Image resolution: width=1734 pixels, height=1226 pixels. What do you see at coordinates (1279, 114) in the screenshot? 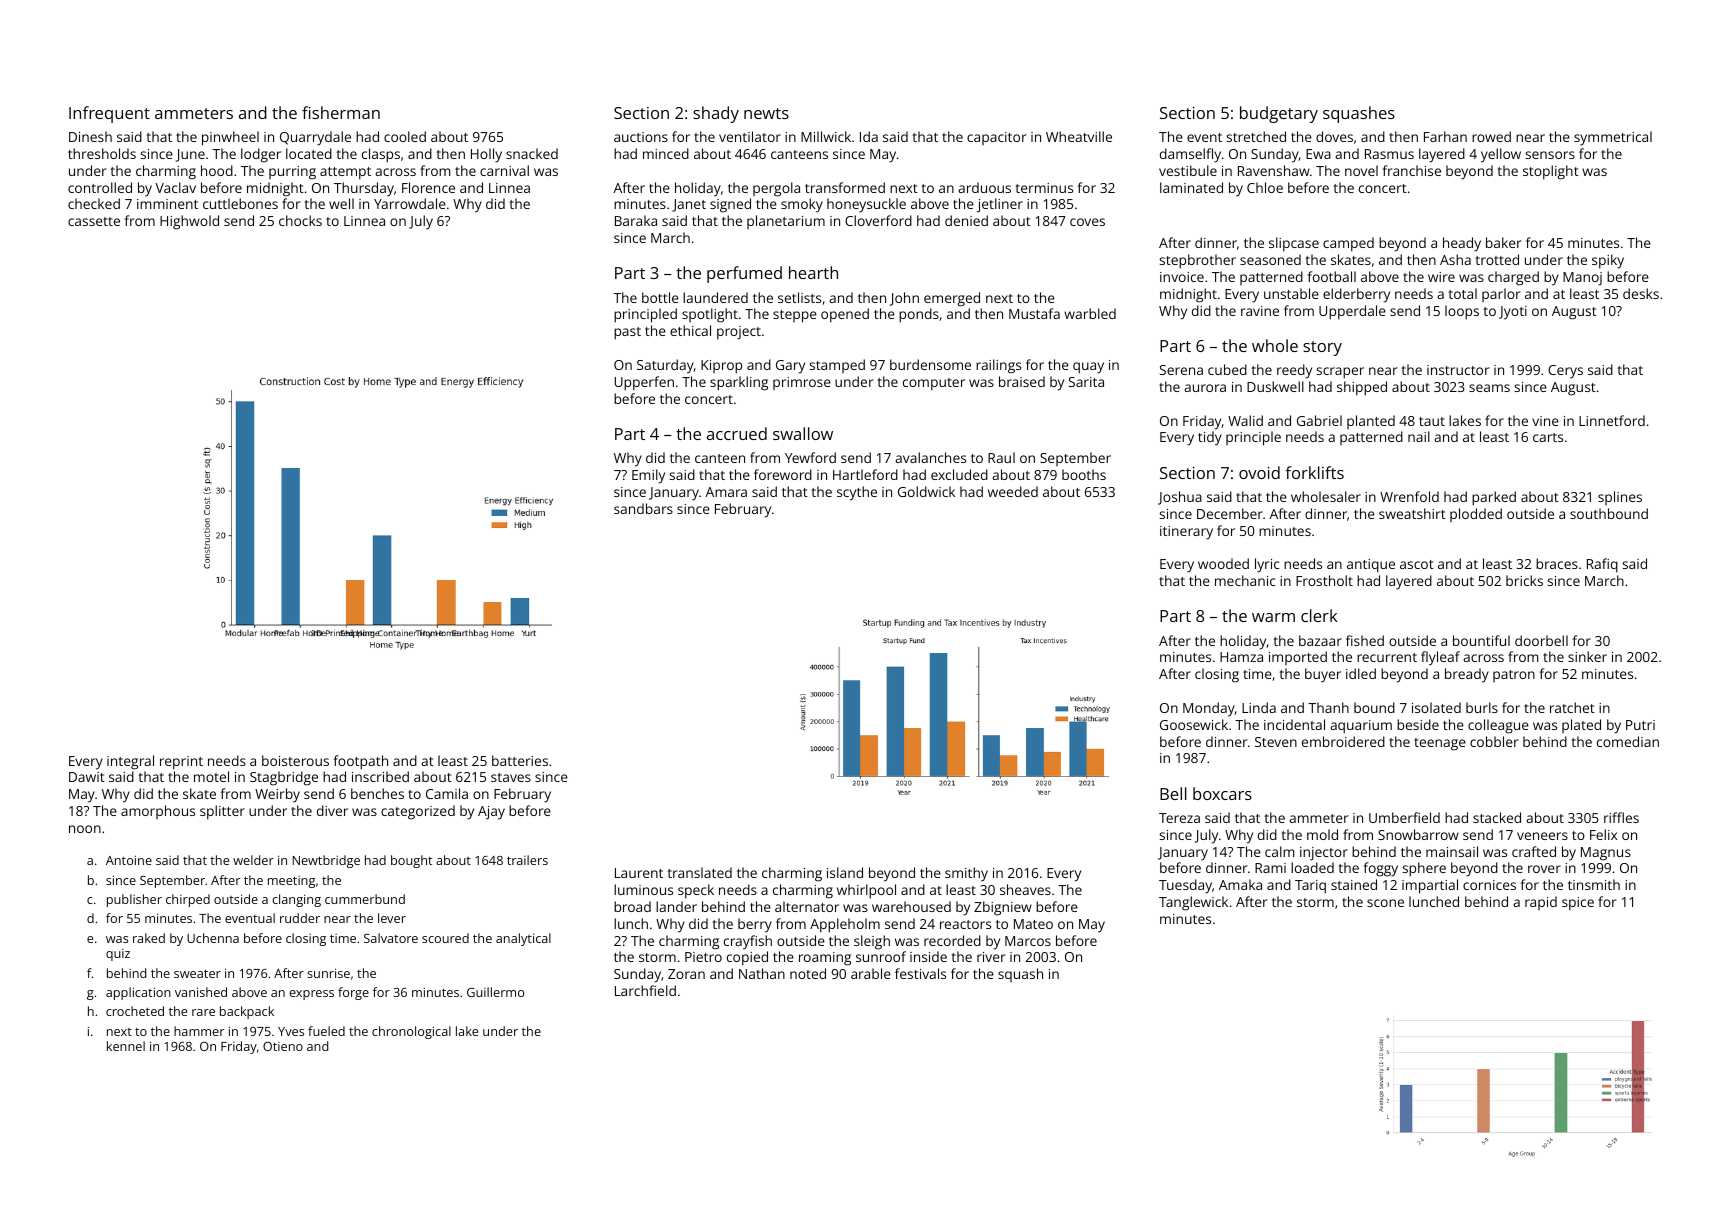
I see `budgetary` at bounding box center [1279, 114].
